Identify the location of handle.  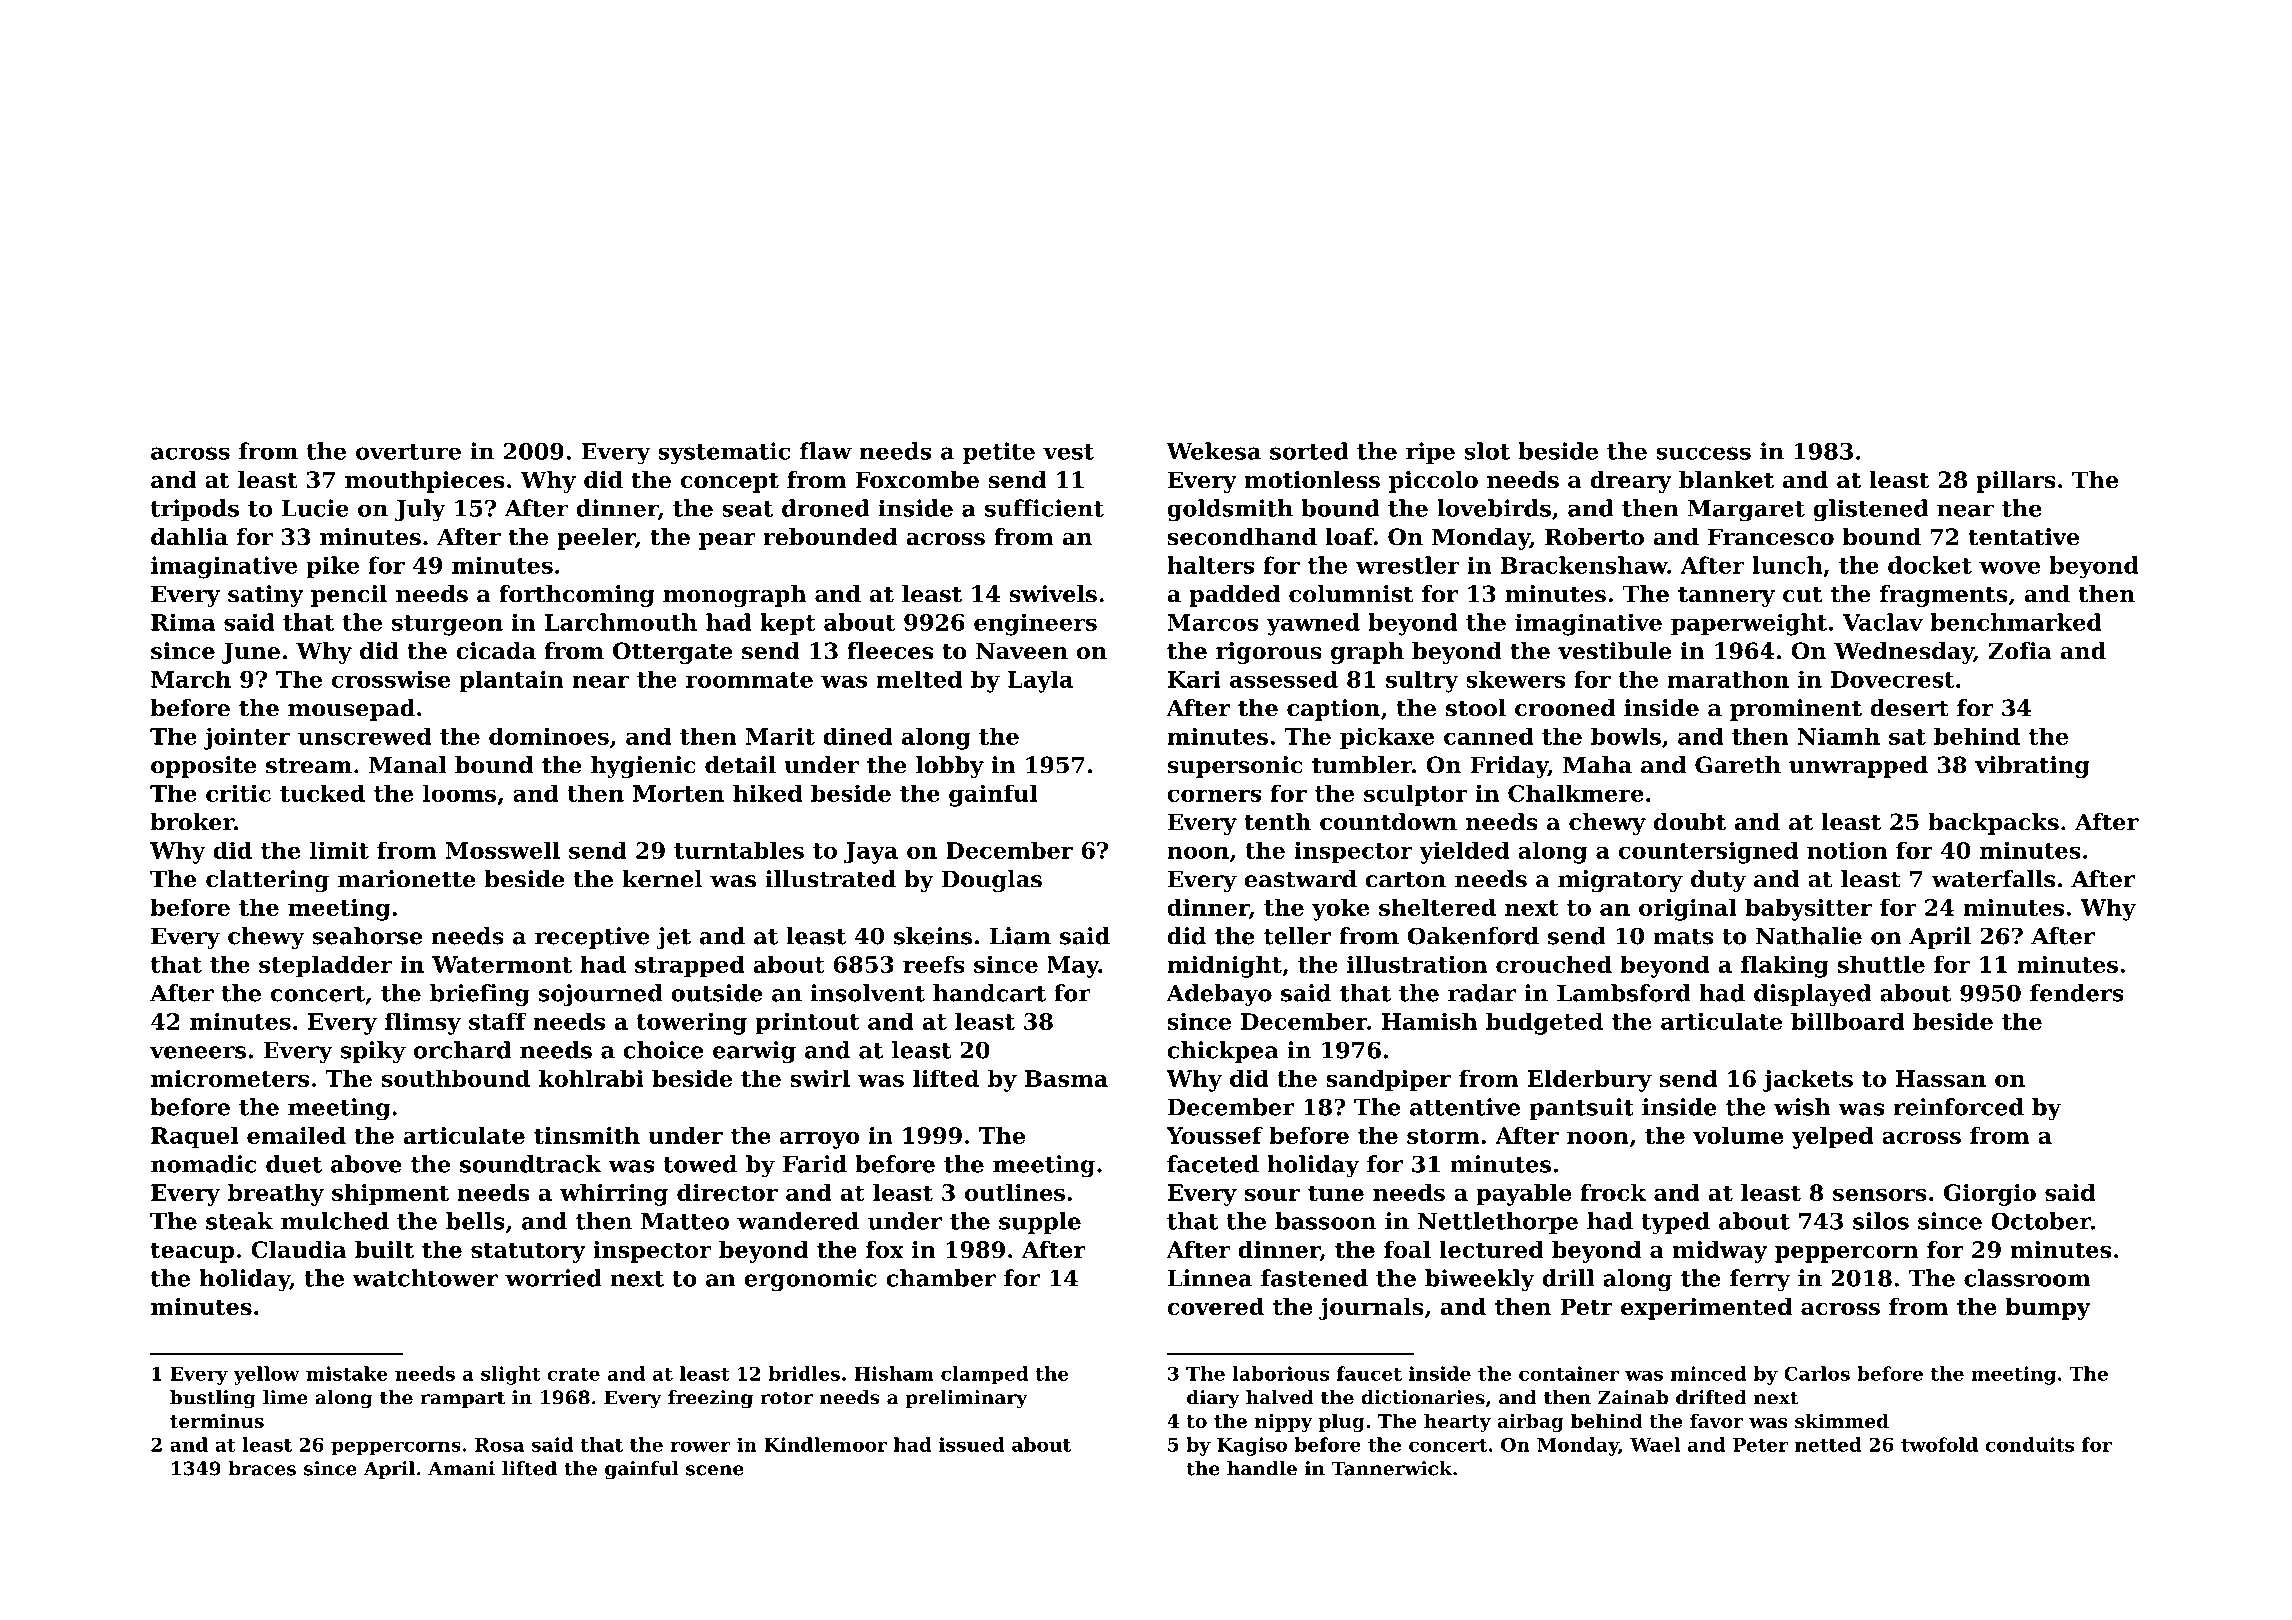
(1262, 1468).
